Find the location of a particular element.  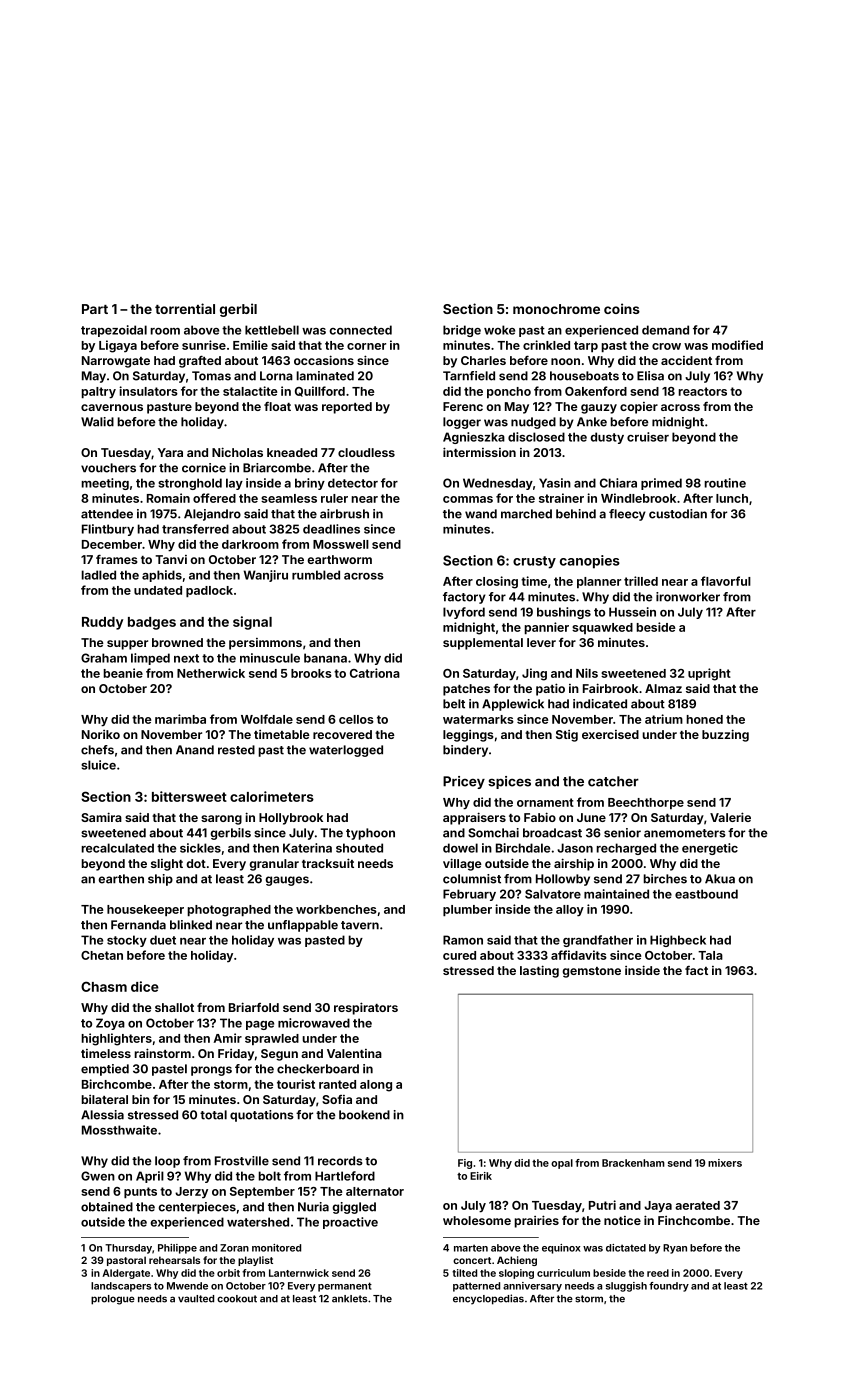

supplemental is located at coordinates (483, 644).
